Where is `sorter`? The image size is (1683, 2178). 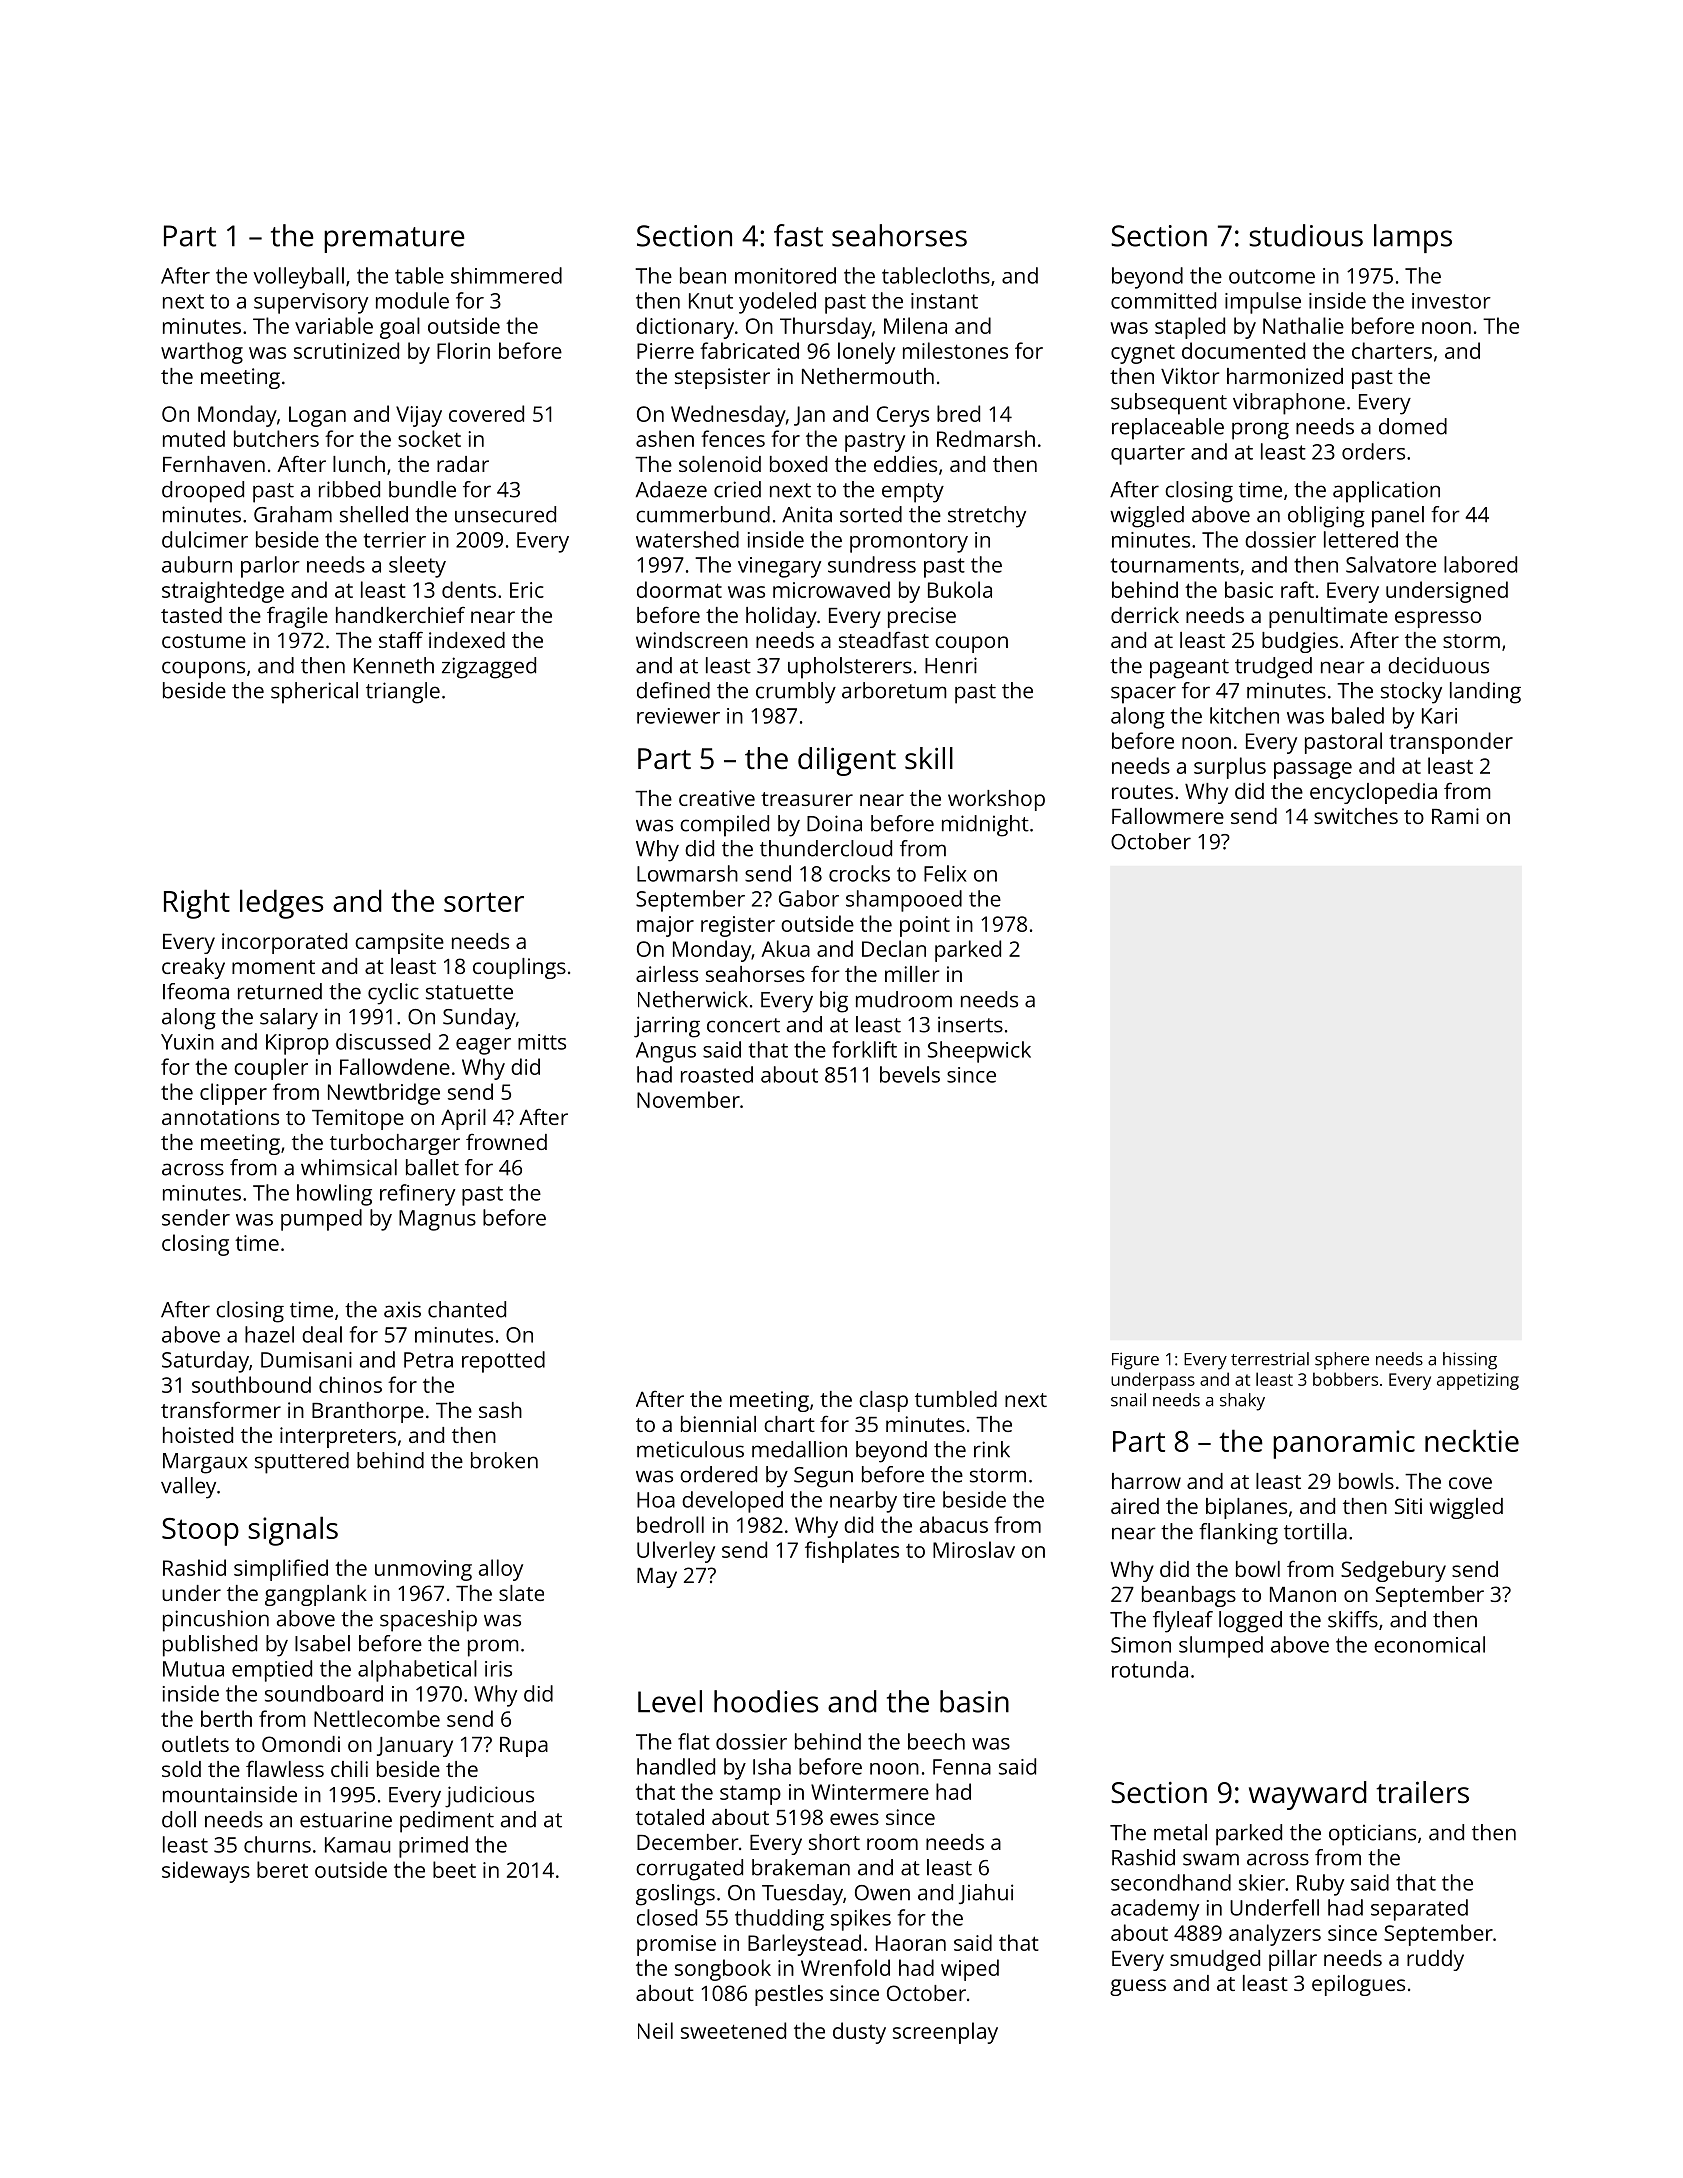 sorter is located at coordinates (484, 902).
